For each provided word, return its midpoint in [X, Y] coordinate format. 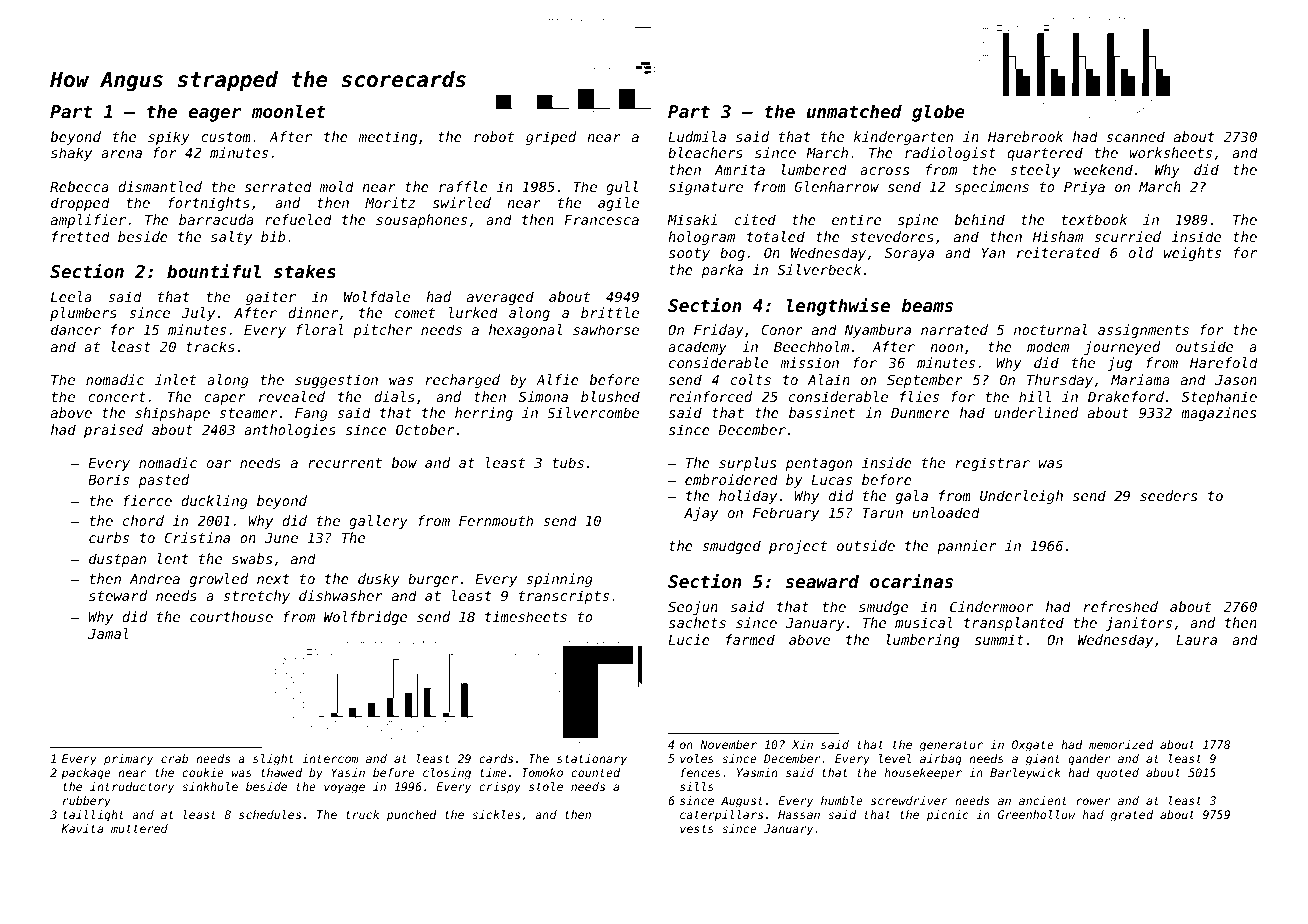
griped [551, 138]
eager [215, 115]
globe [938, 113]
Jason [1236, 380]
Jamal [108, 633]
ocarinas [911, 580]
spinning [559, 580]
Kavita [82, 828]
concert [117, 397]
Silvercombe [593, 412]
